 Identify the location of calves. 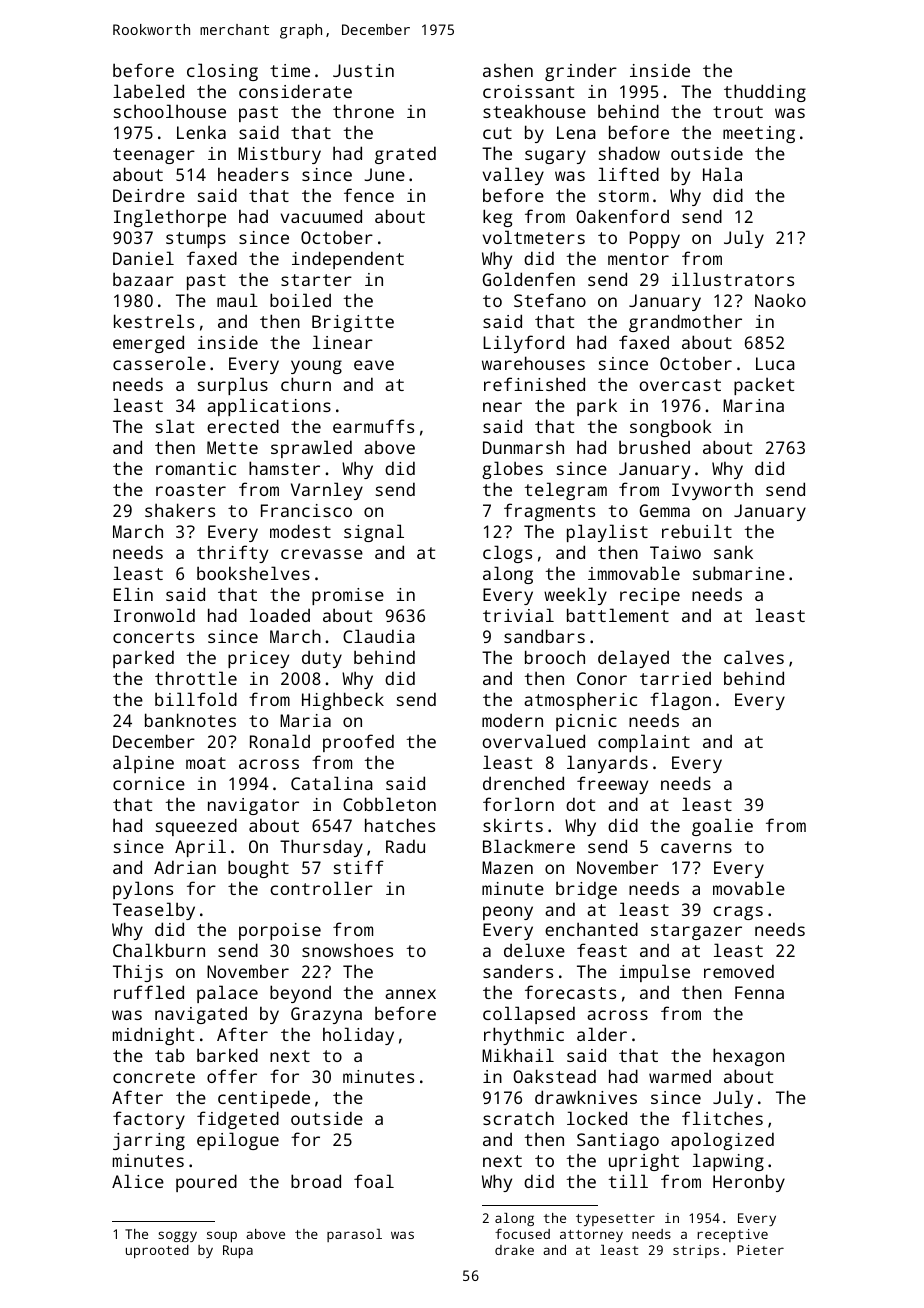
(754, 657).
